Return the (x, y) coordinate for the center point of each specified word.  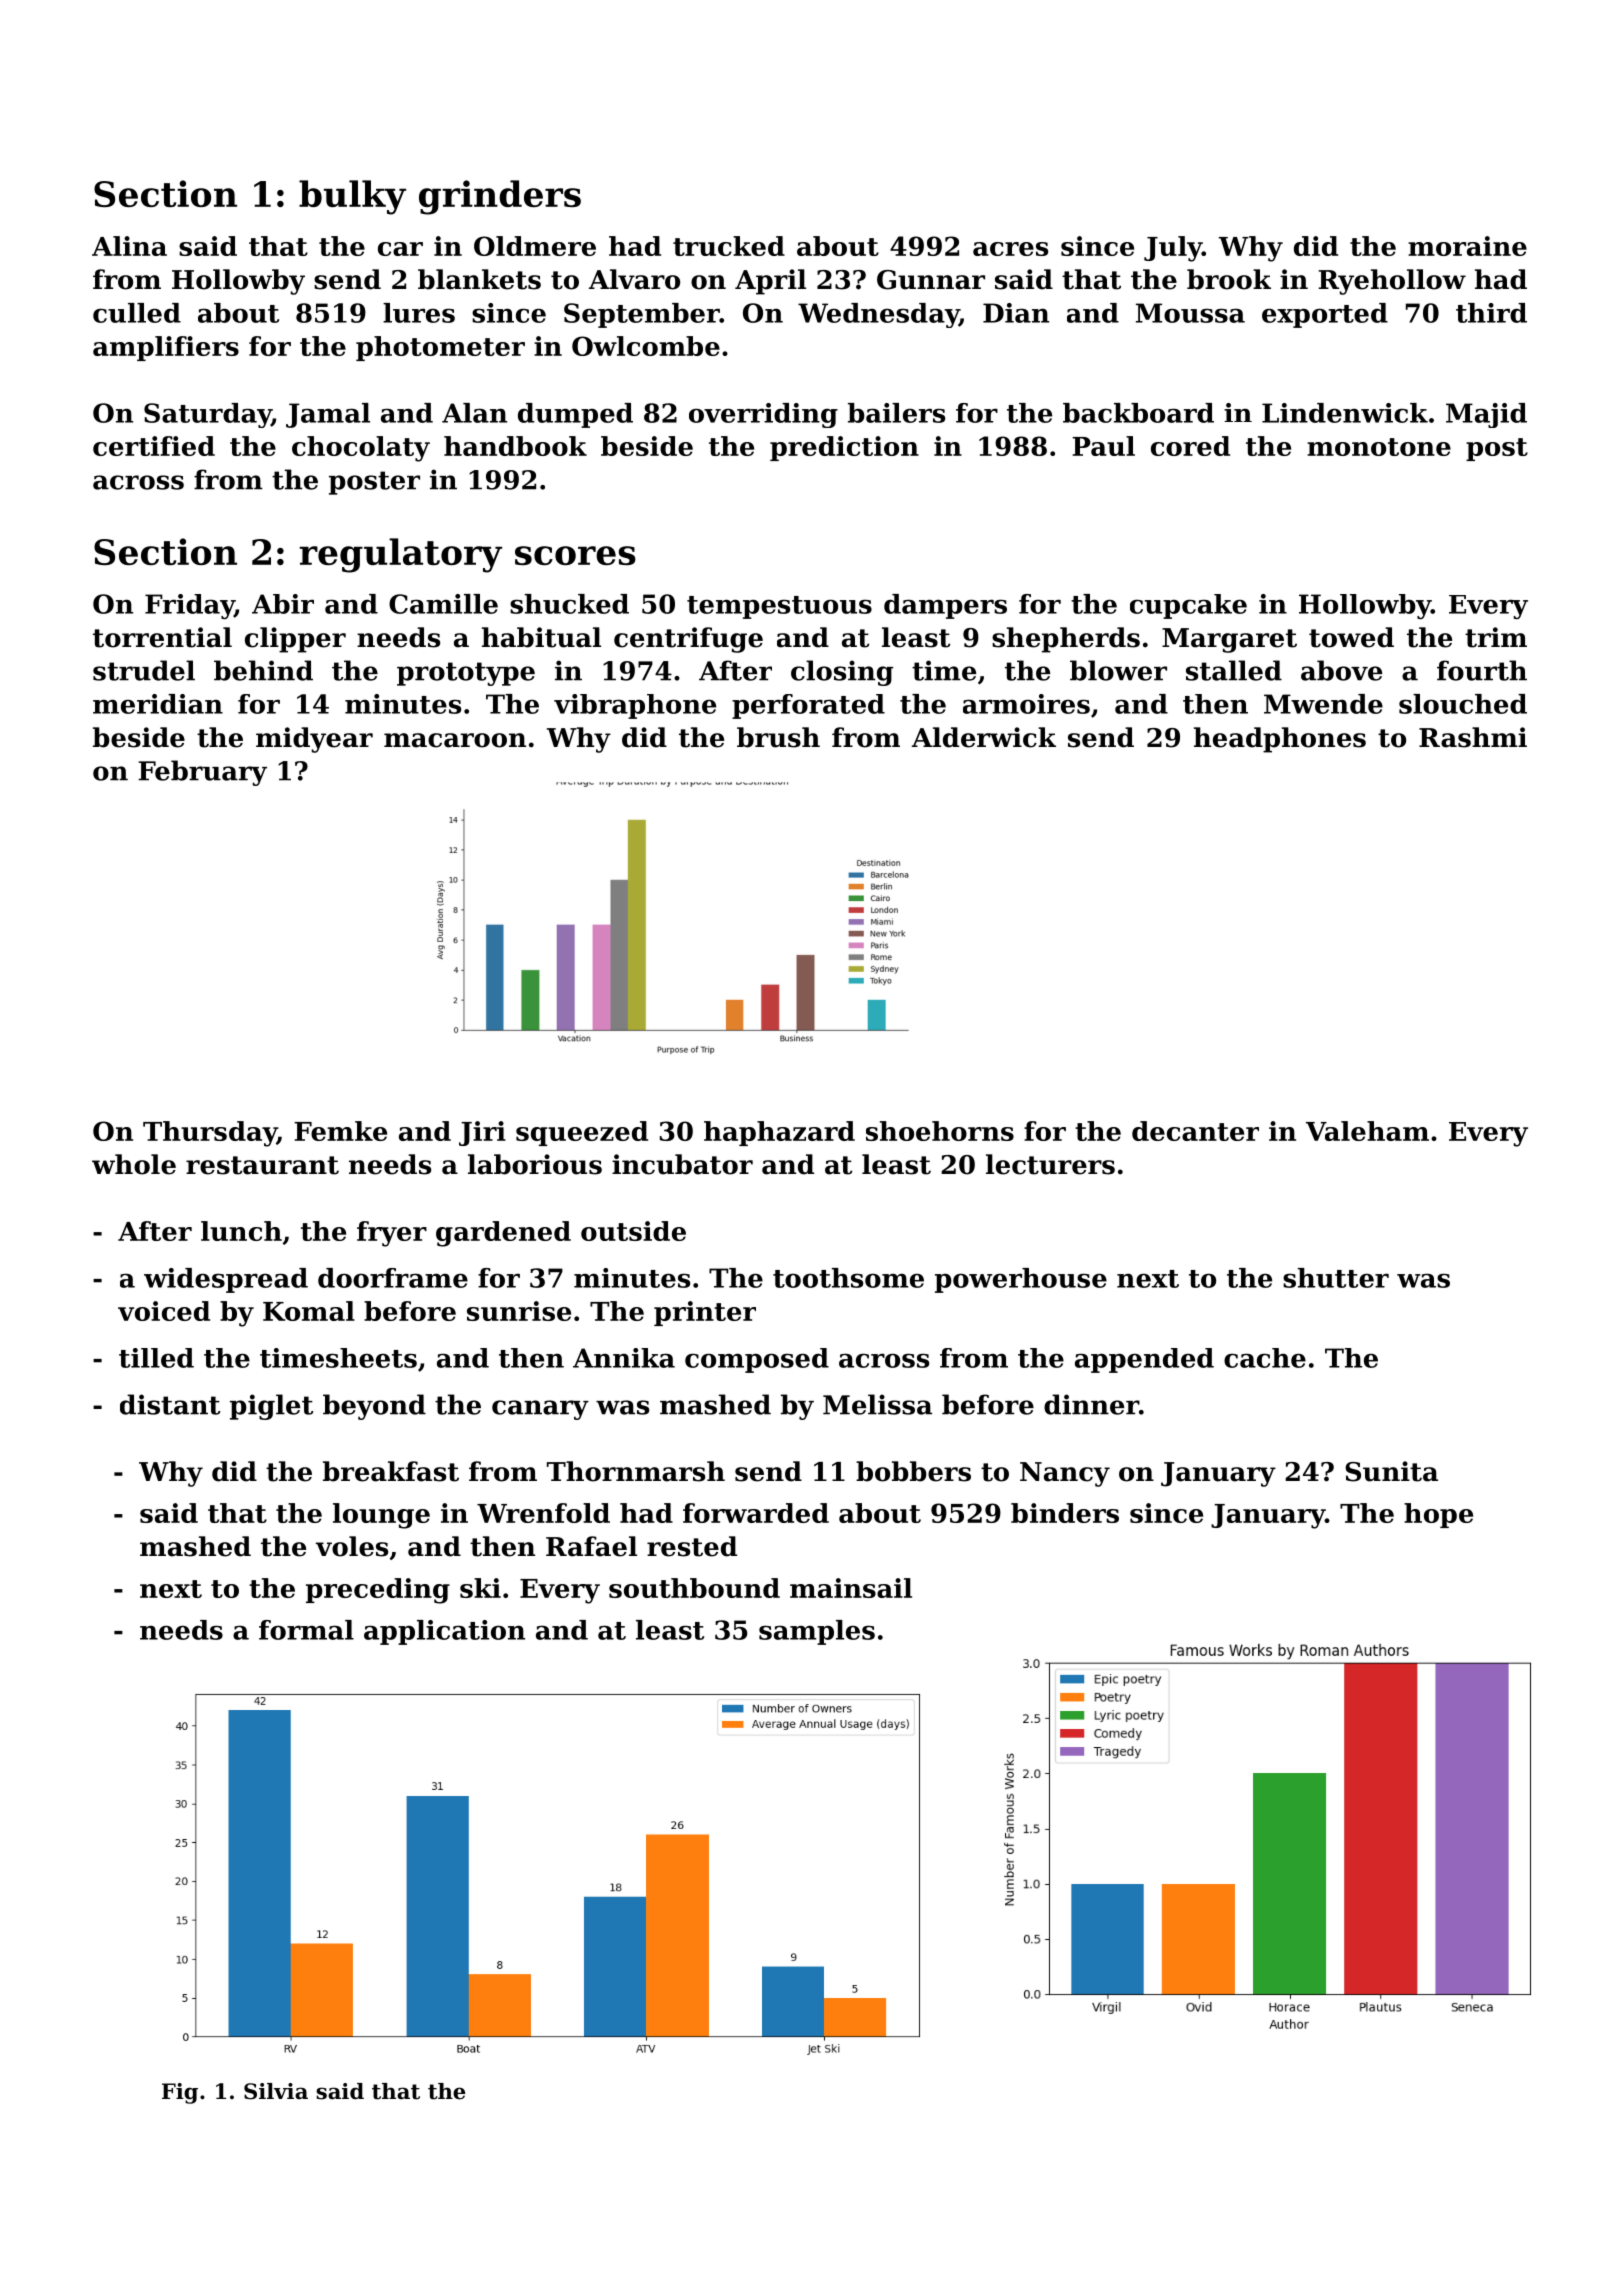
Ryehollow (1392, 282)
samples (817, 1632)
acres (1010, 249)
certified (154, 446)
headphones (1280, 740)
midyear (314, 740)
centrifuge (688, 640)
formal (306, 1630)
